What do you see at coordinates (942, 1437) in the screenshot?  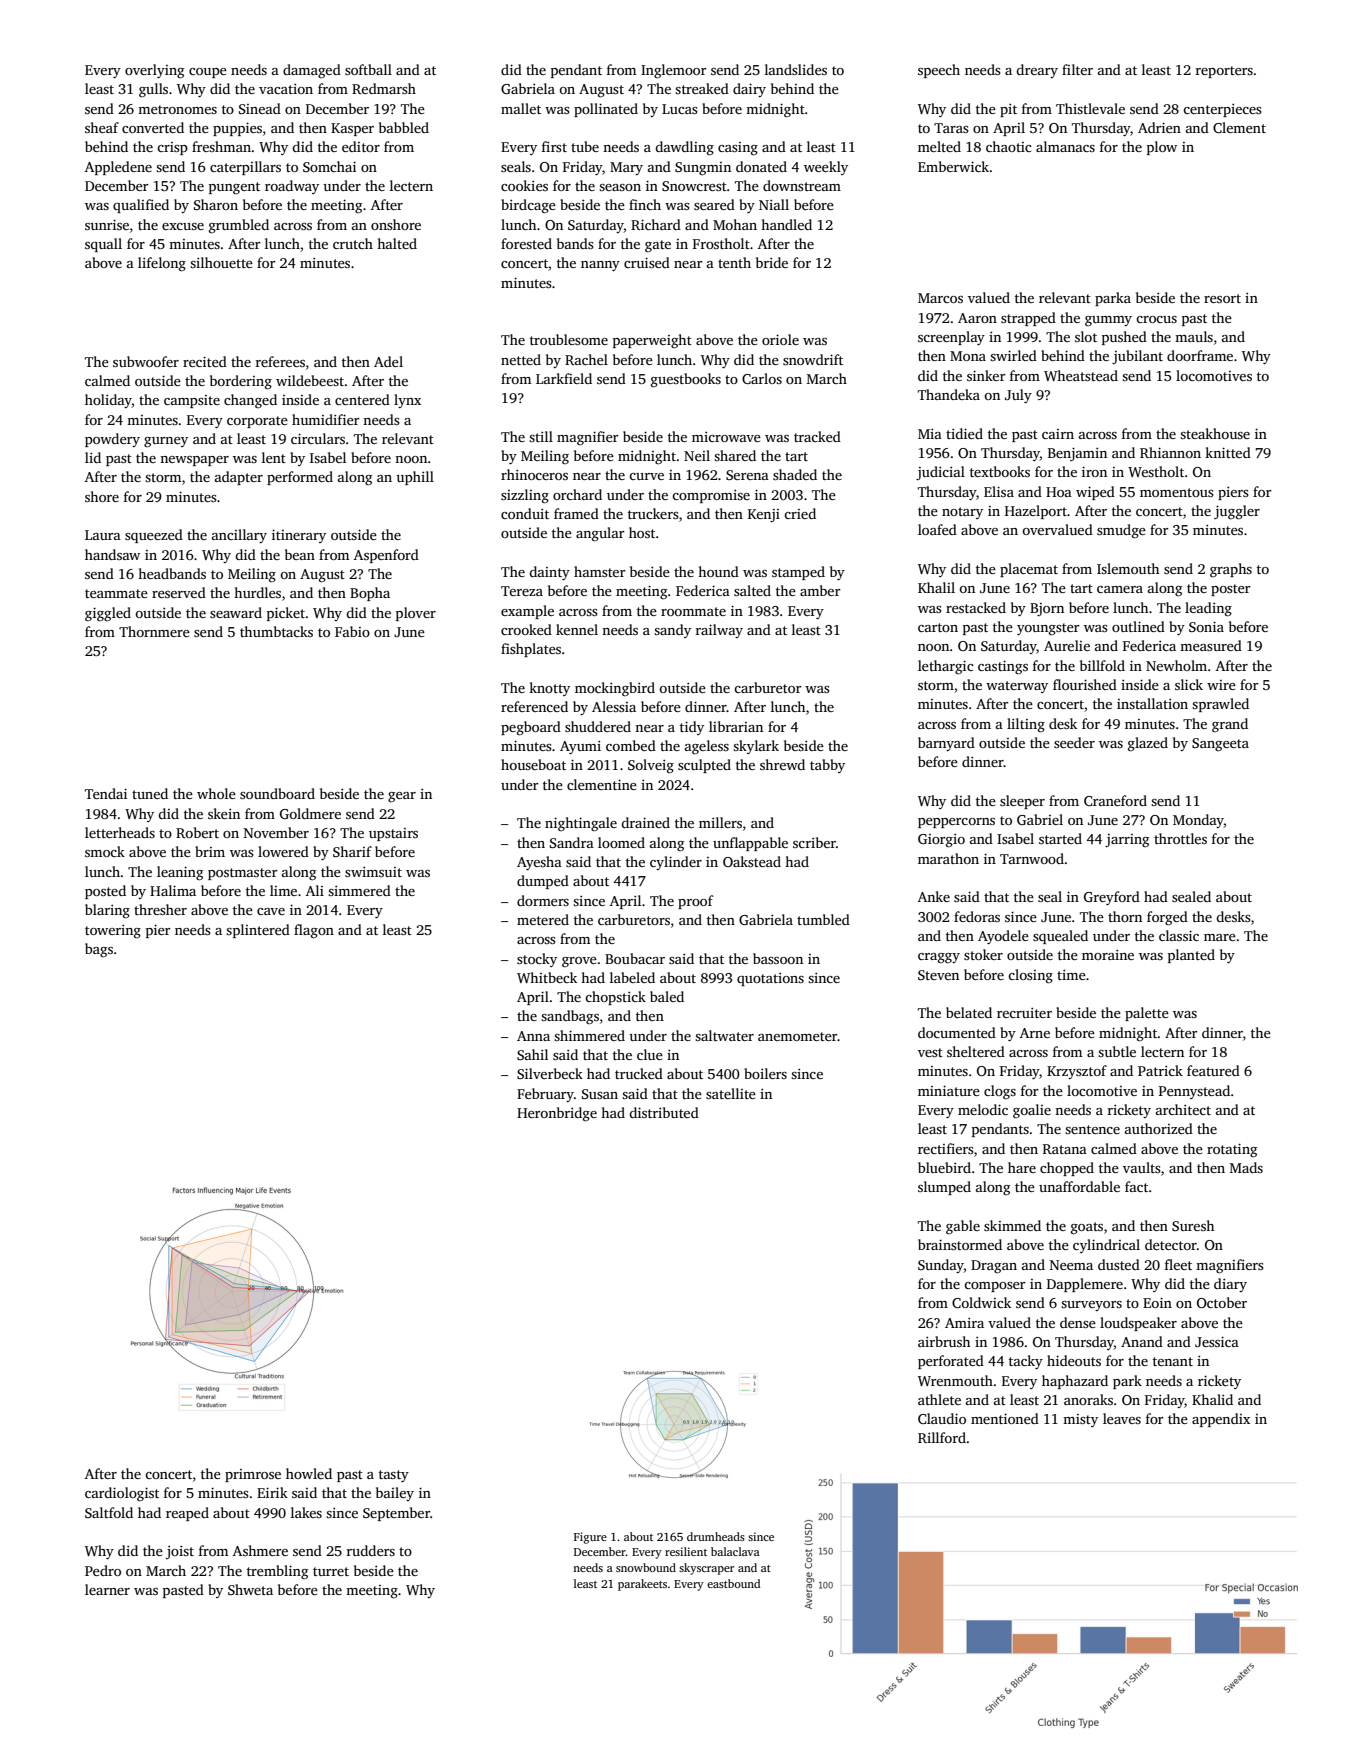 I see `Rillford` at bounding box center [942, 1437].
